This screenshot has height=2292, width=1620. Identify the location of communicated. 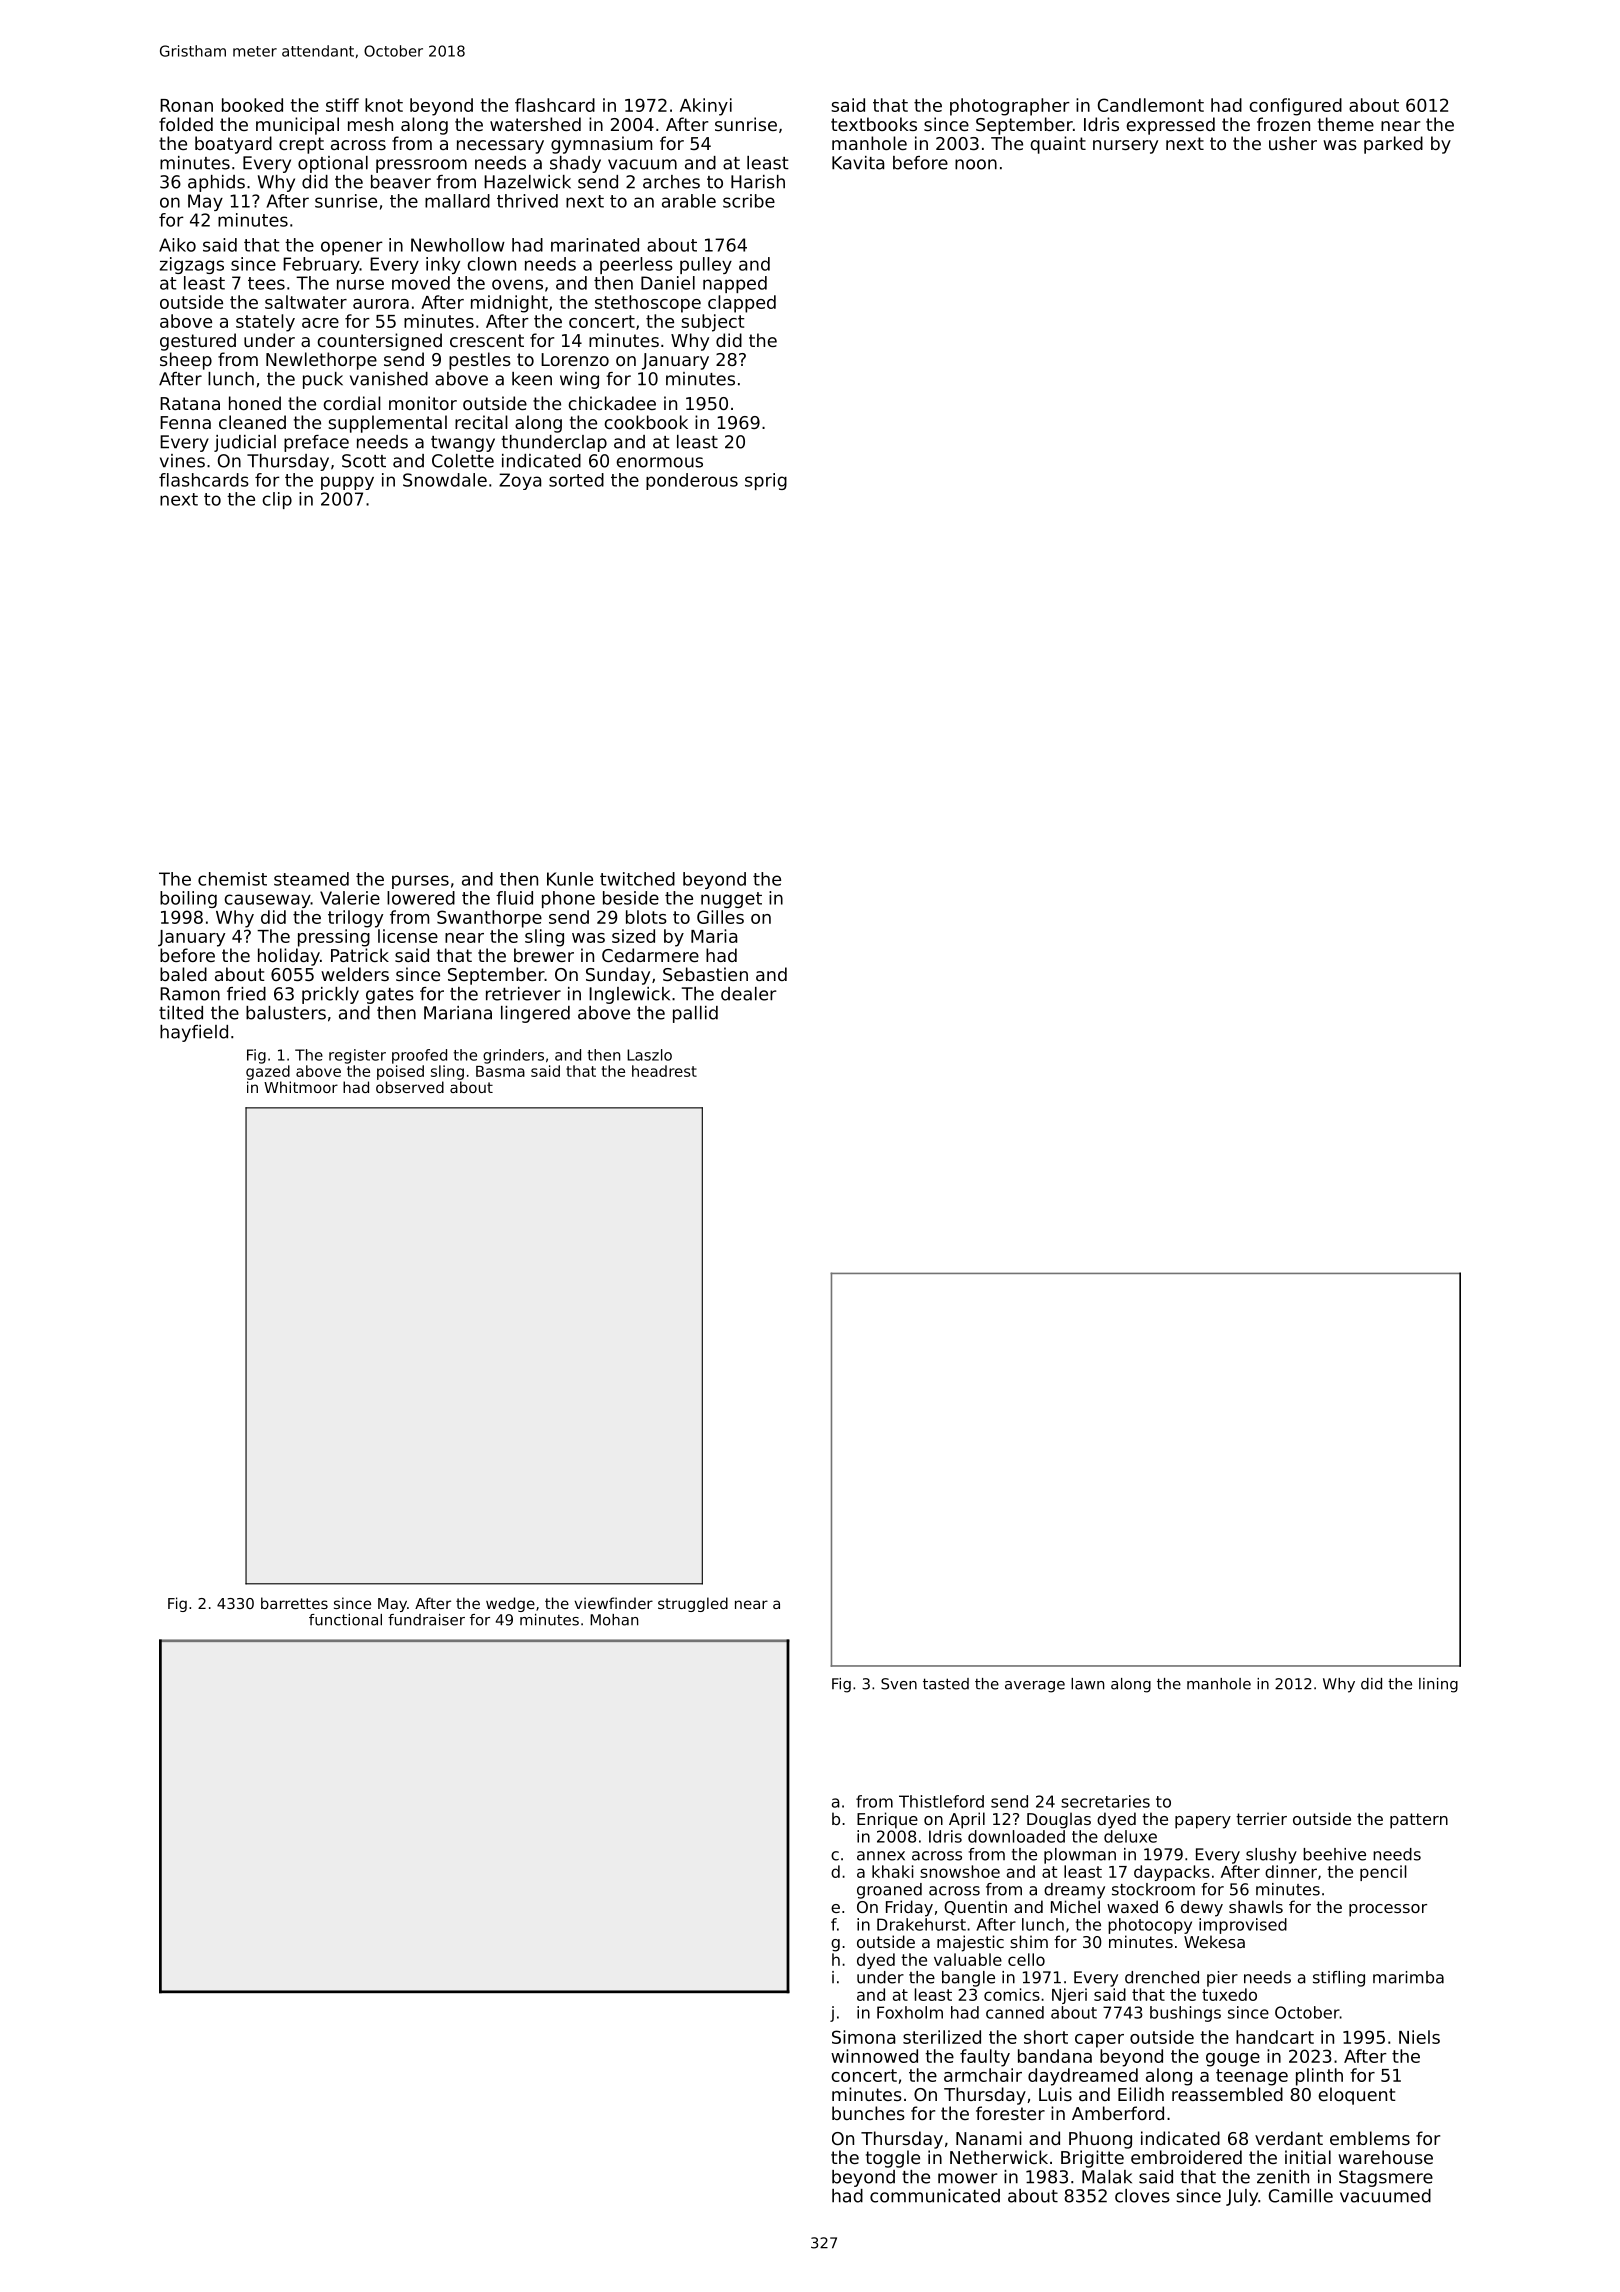
(935, 2196).
